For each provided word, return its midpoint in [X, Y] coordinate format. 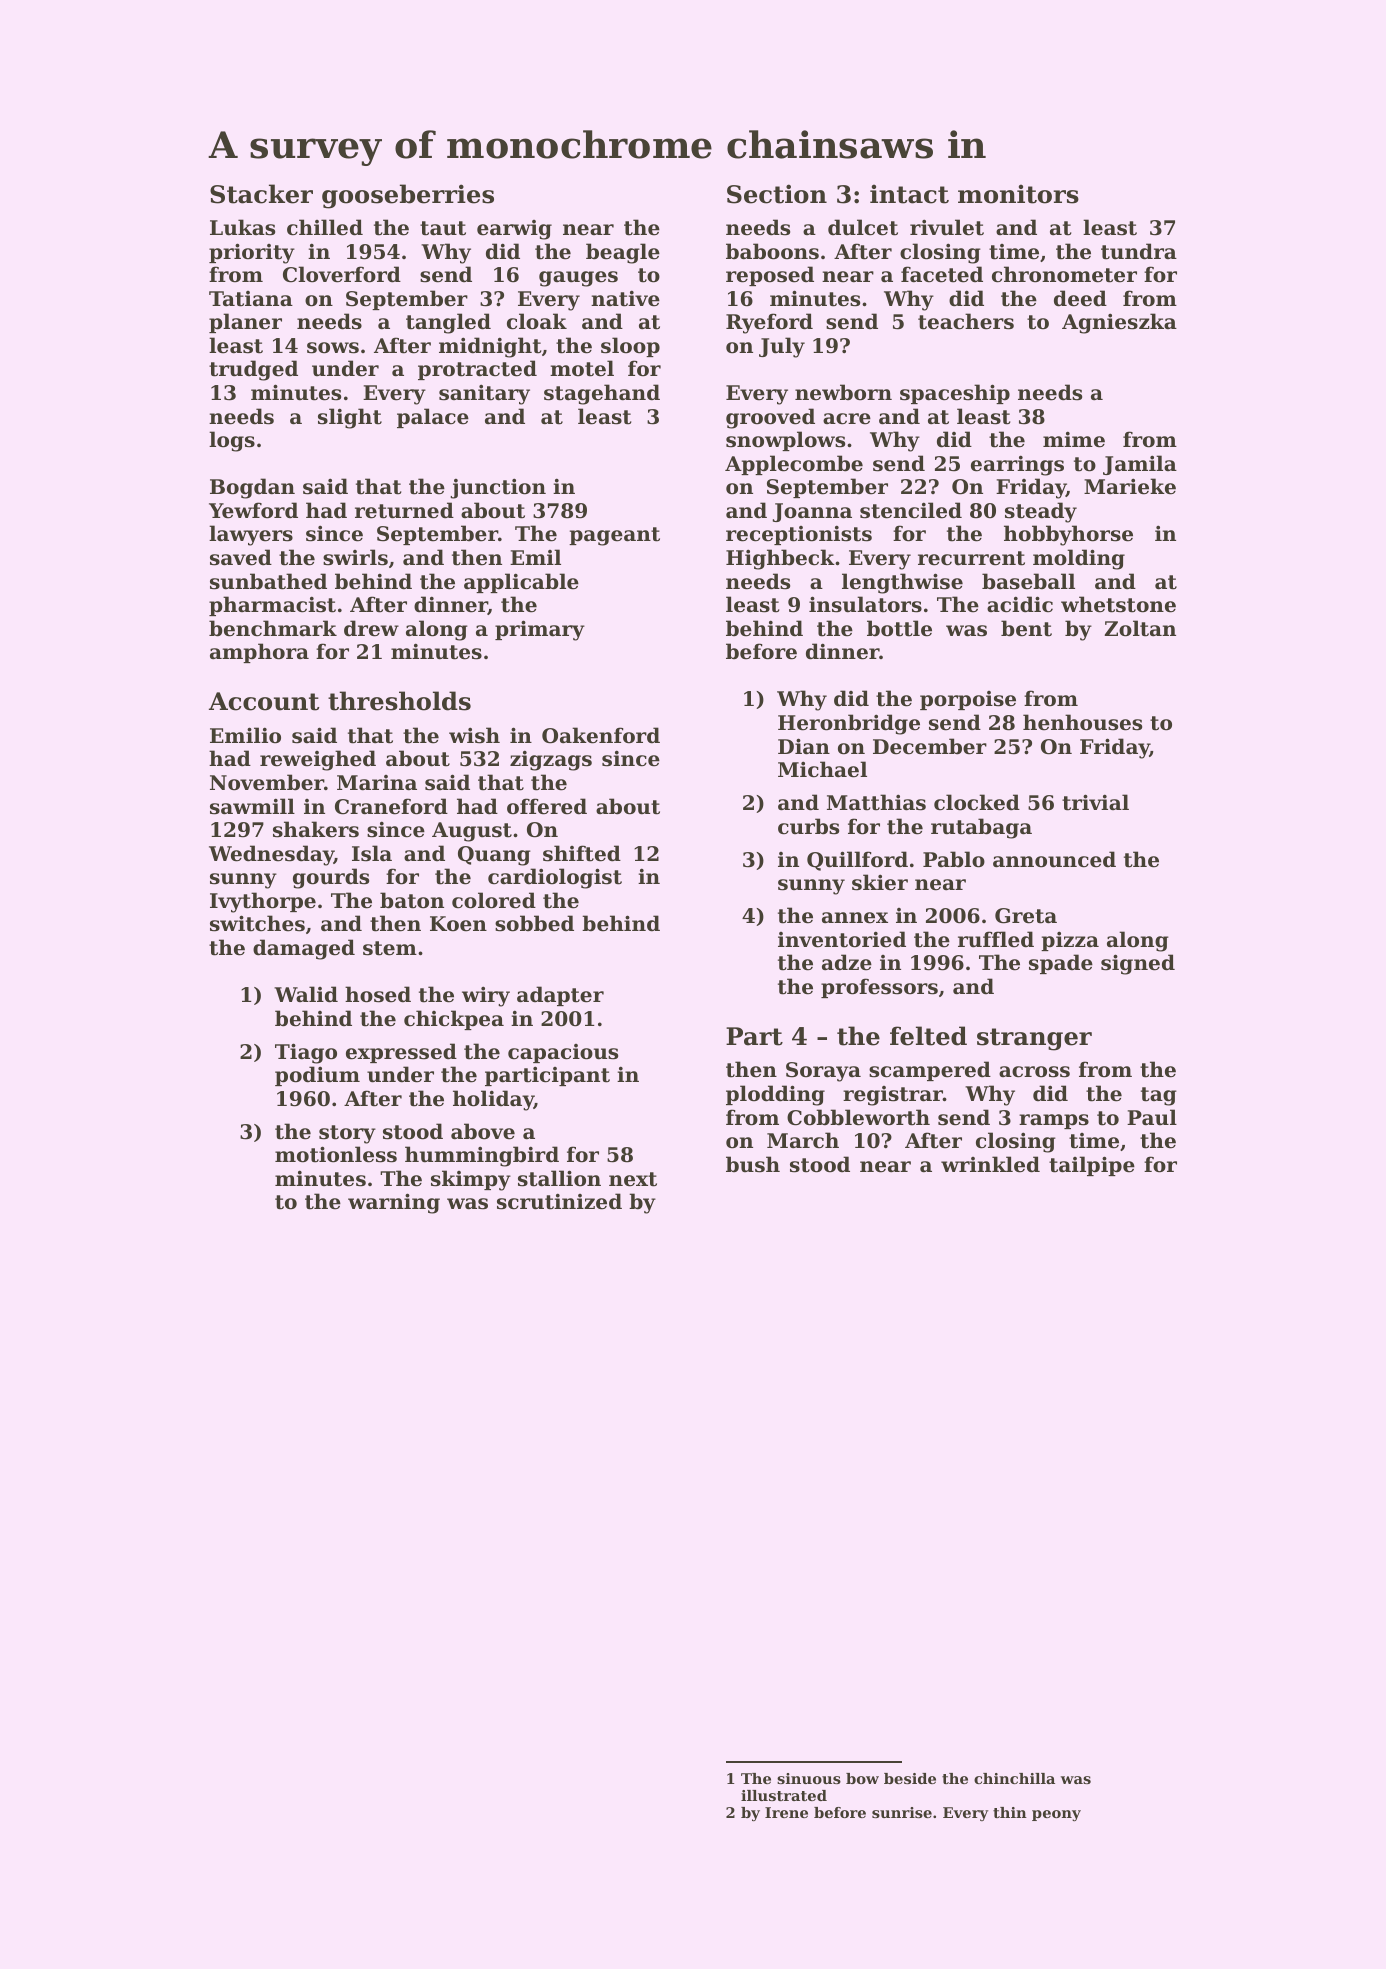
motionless [336, 1154]
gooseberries [408, 196]
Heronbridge [849, 724]
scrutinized [559, 1201]
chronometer [1064, 274]
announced [1054, 859]
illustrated [784, 1795]
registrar [893, 1096]
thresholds [399, 701]
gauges [578, 279]
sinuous [809, 1778]
